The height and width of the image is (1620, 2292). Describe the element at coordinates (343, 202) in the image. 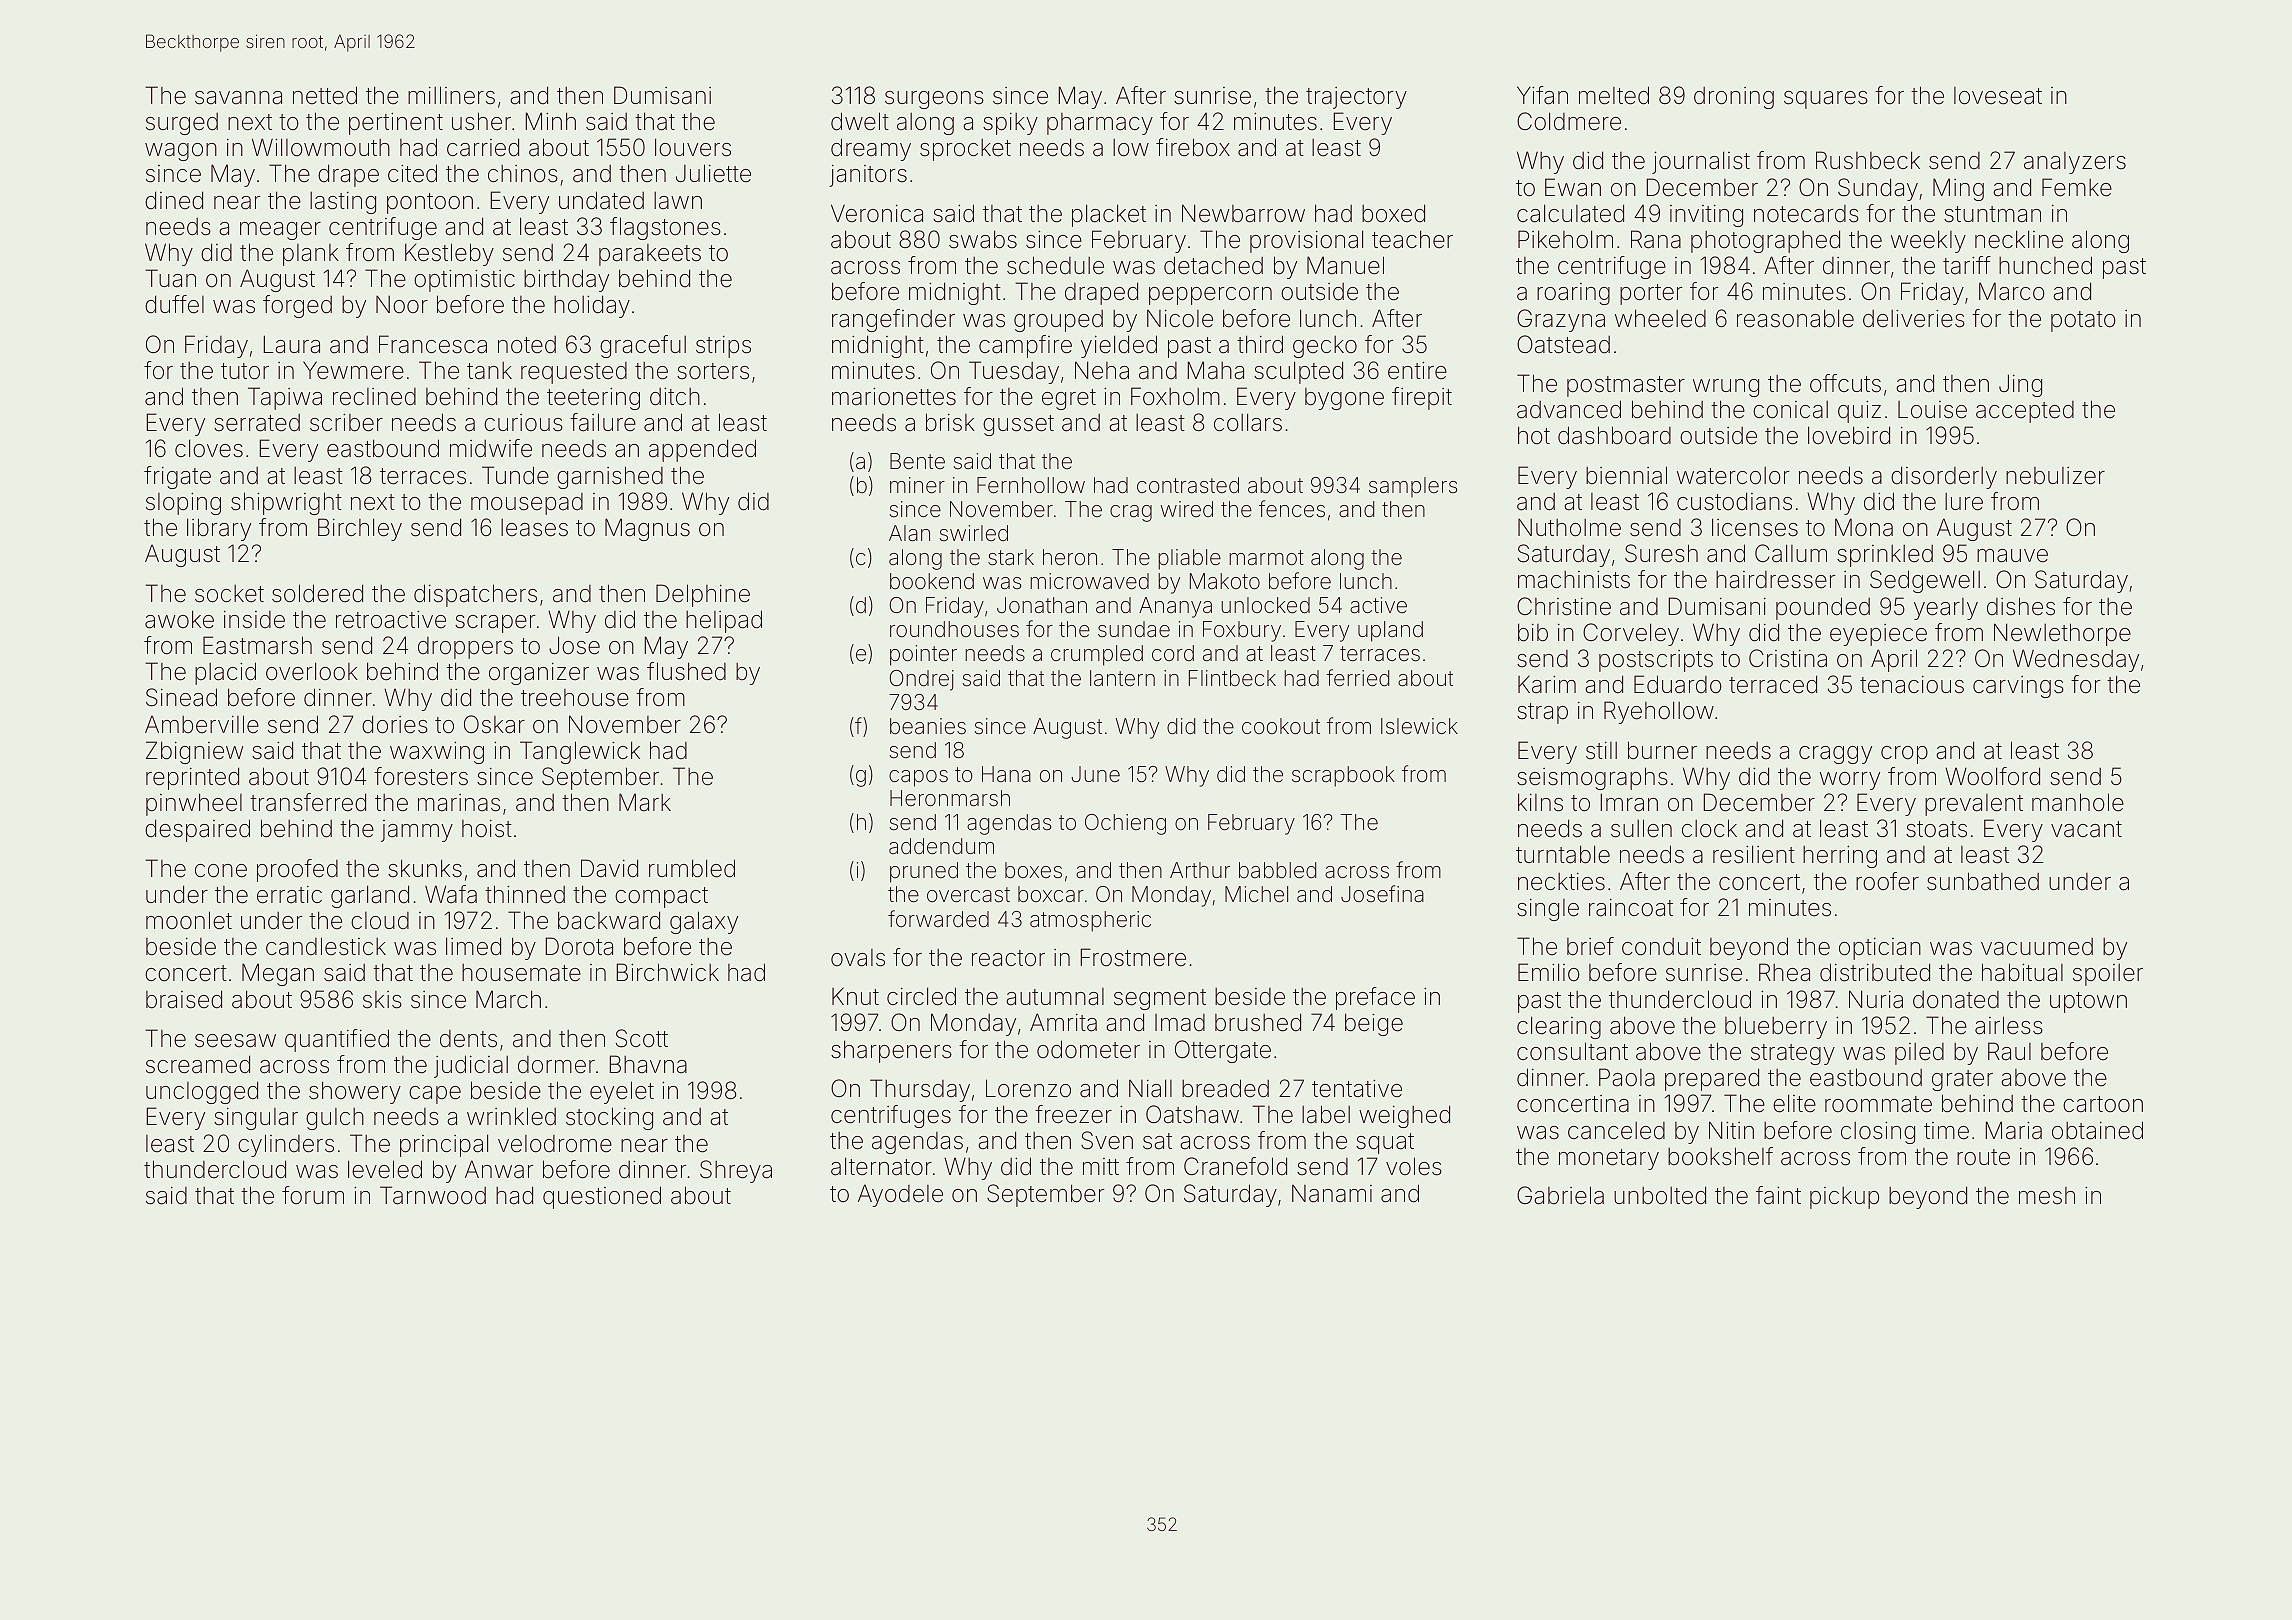

I see `lasting` at that location.
